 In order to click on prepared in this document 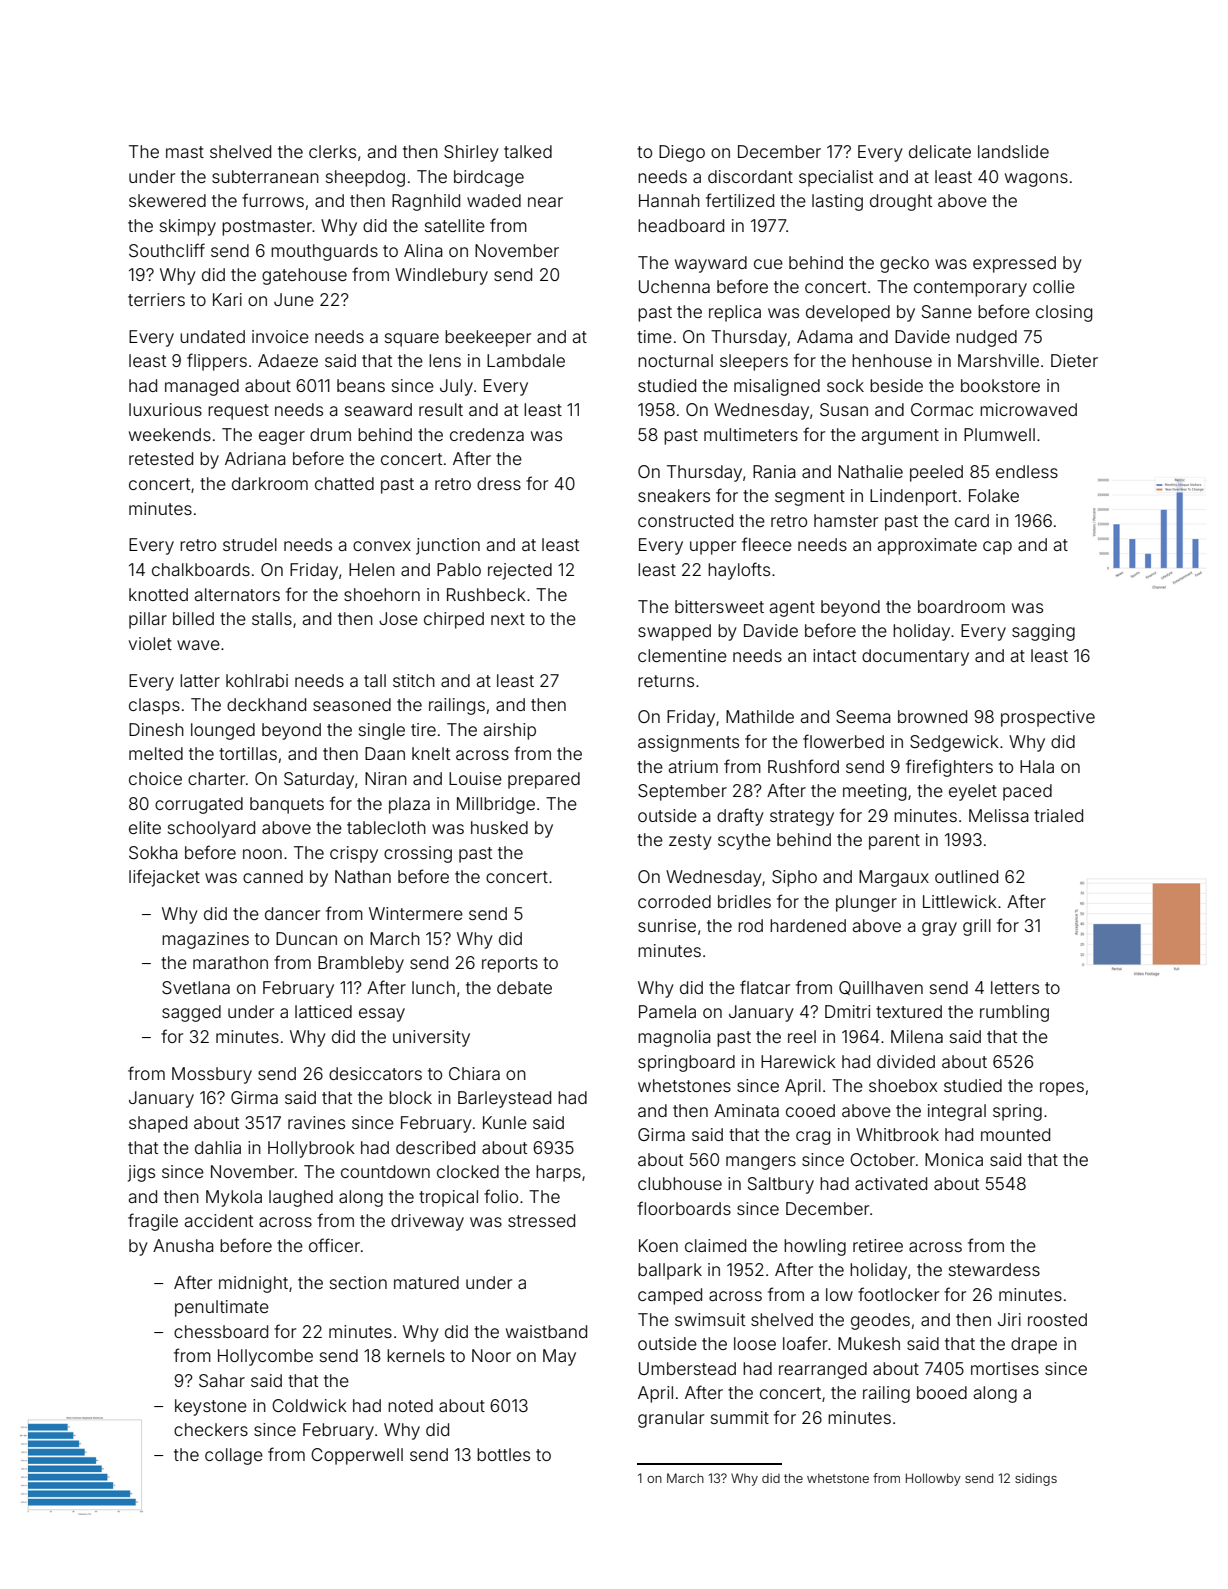, I will do `click(544, 780)`.
